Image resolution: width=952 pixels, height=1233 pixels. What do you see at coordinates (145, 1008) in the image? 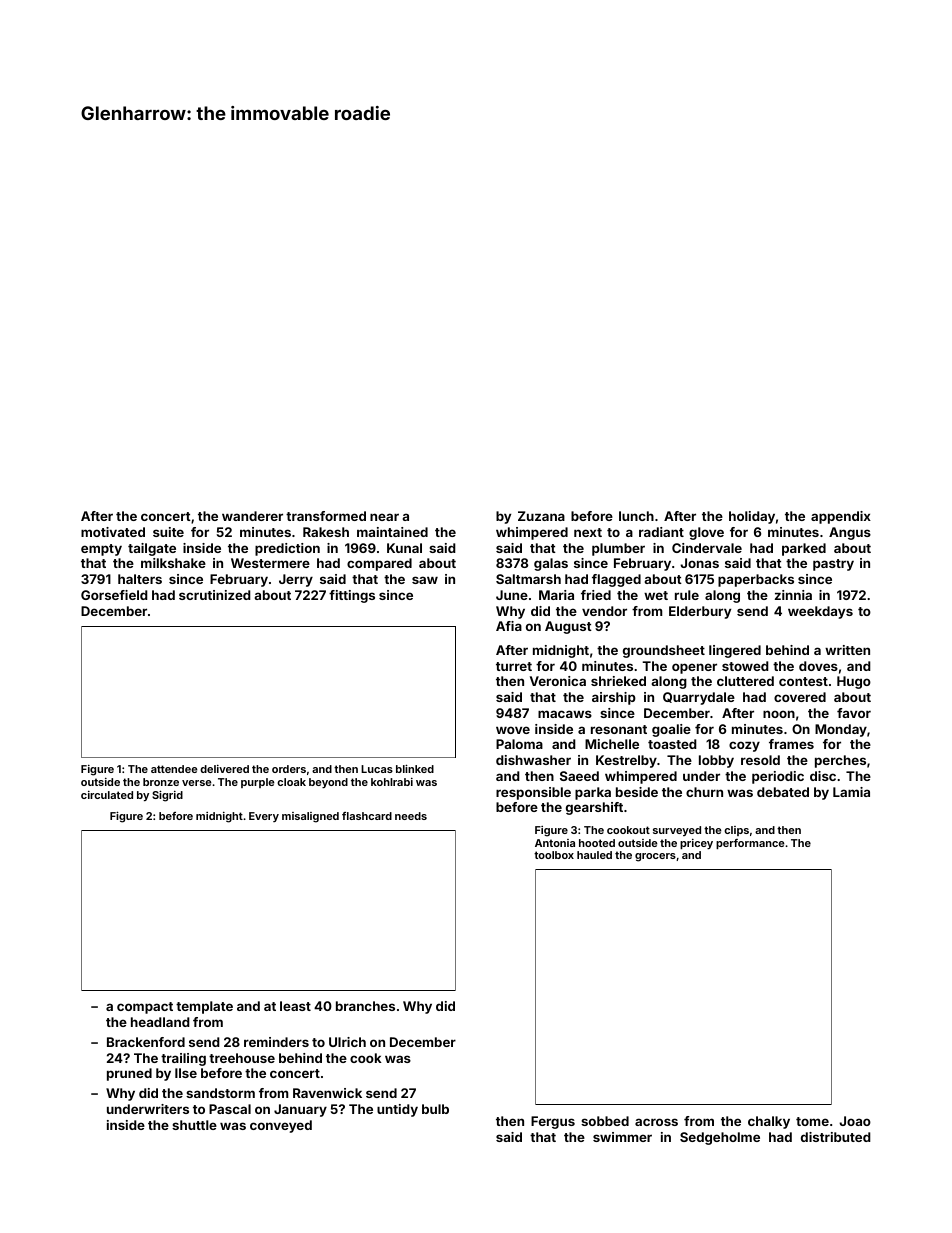
I see `compact` at bounding box center [145, 1008].
